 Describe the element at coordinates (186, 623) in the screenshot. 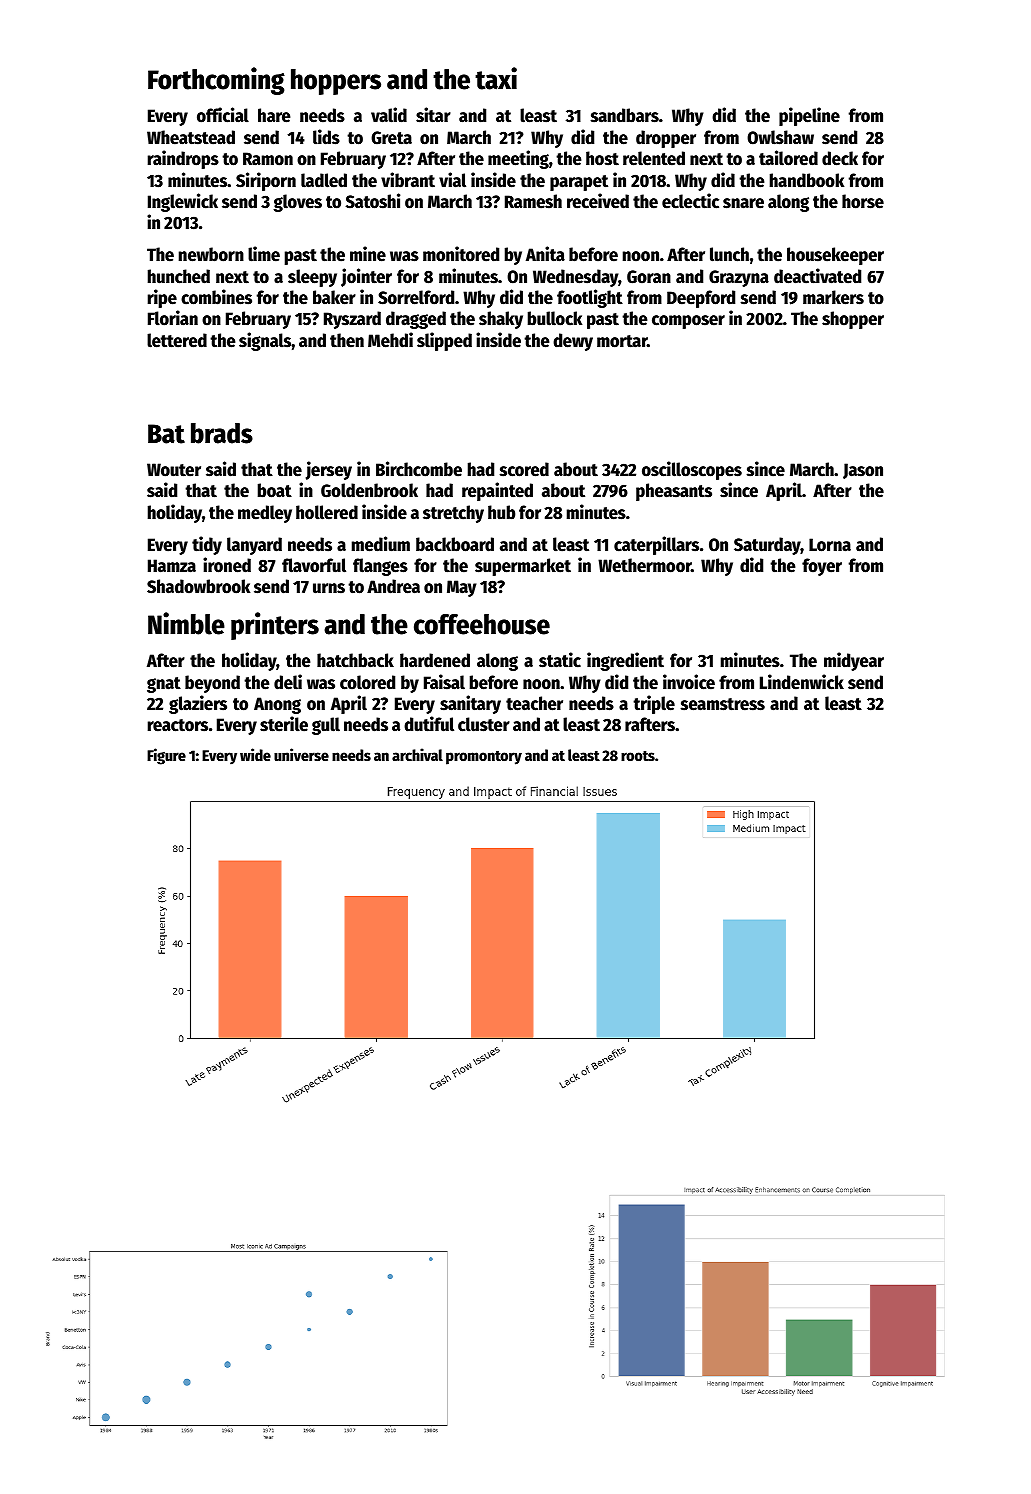

I see `Nimble` at that location.
